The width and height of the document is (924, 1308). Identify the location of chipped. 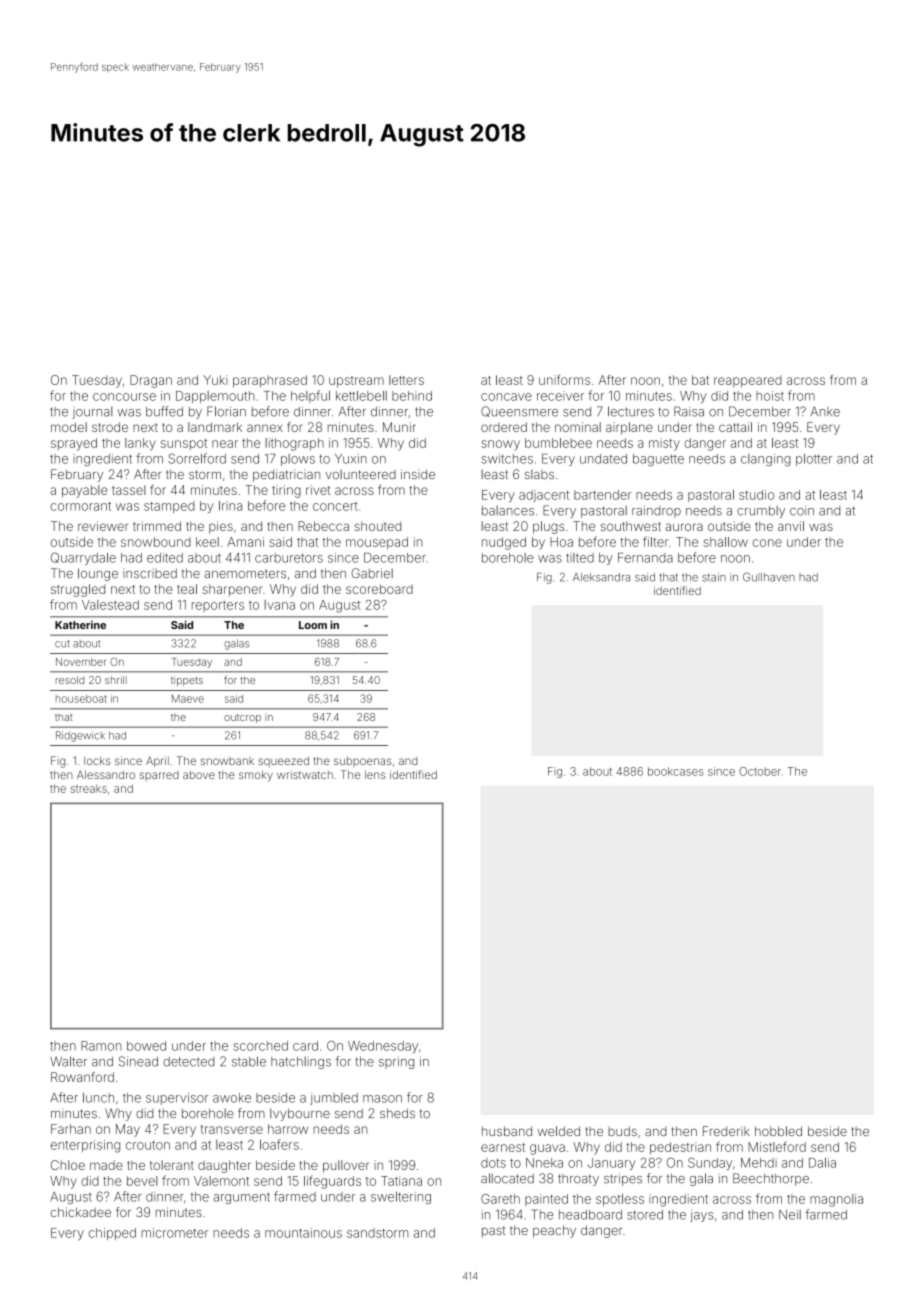
(112, 1234).
